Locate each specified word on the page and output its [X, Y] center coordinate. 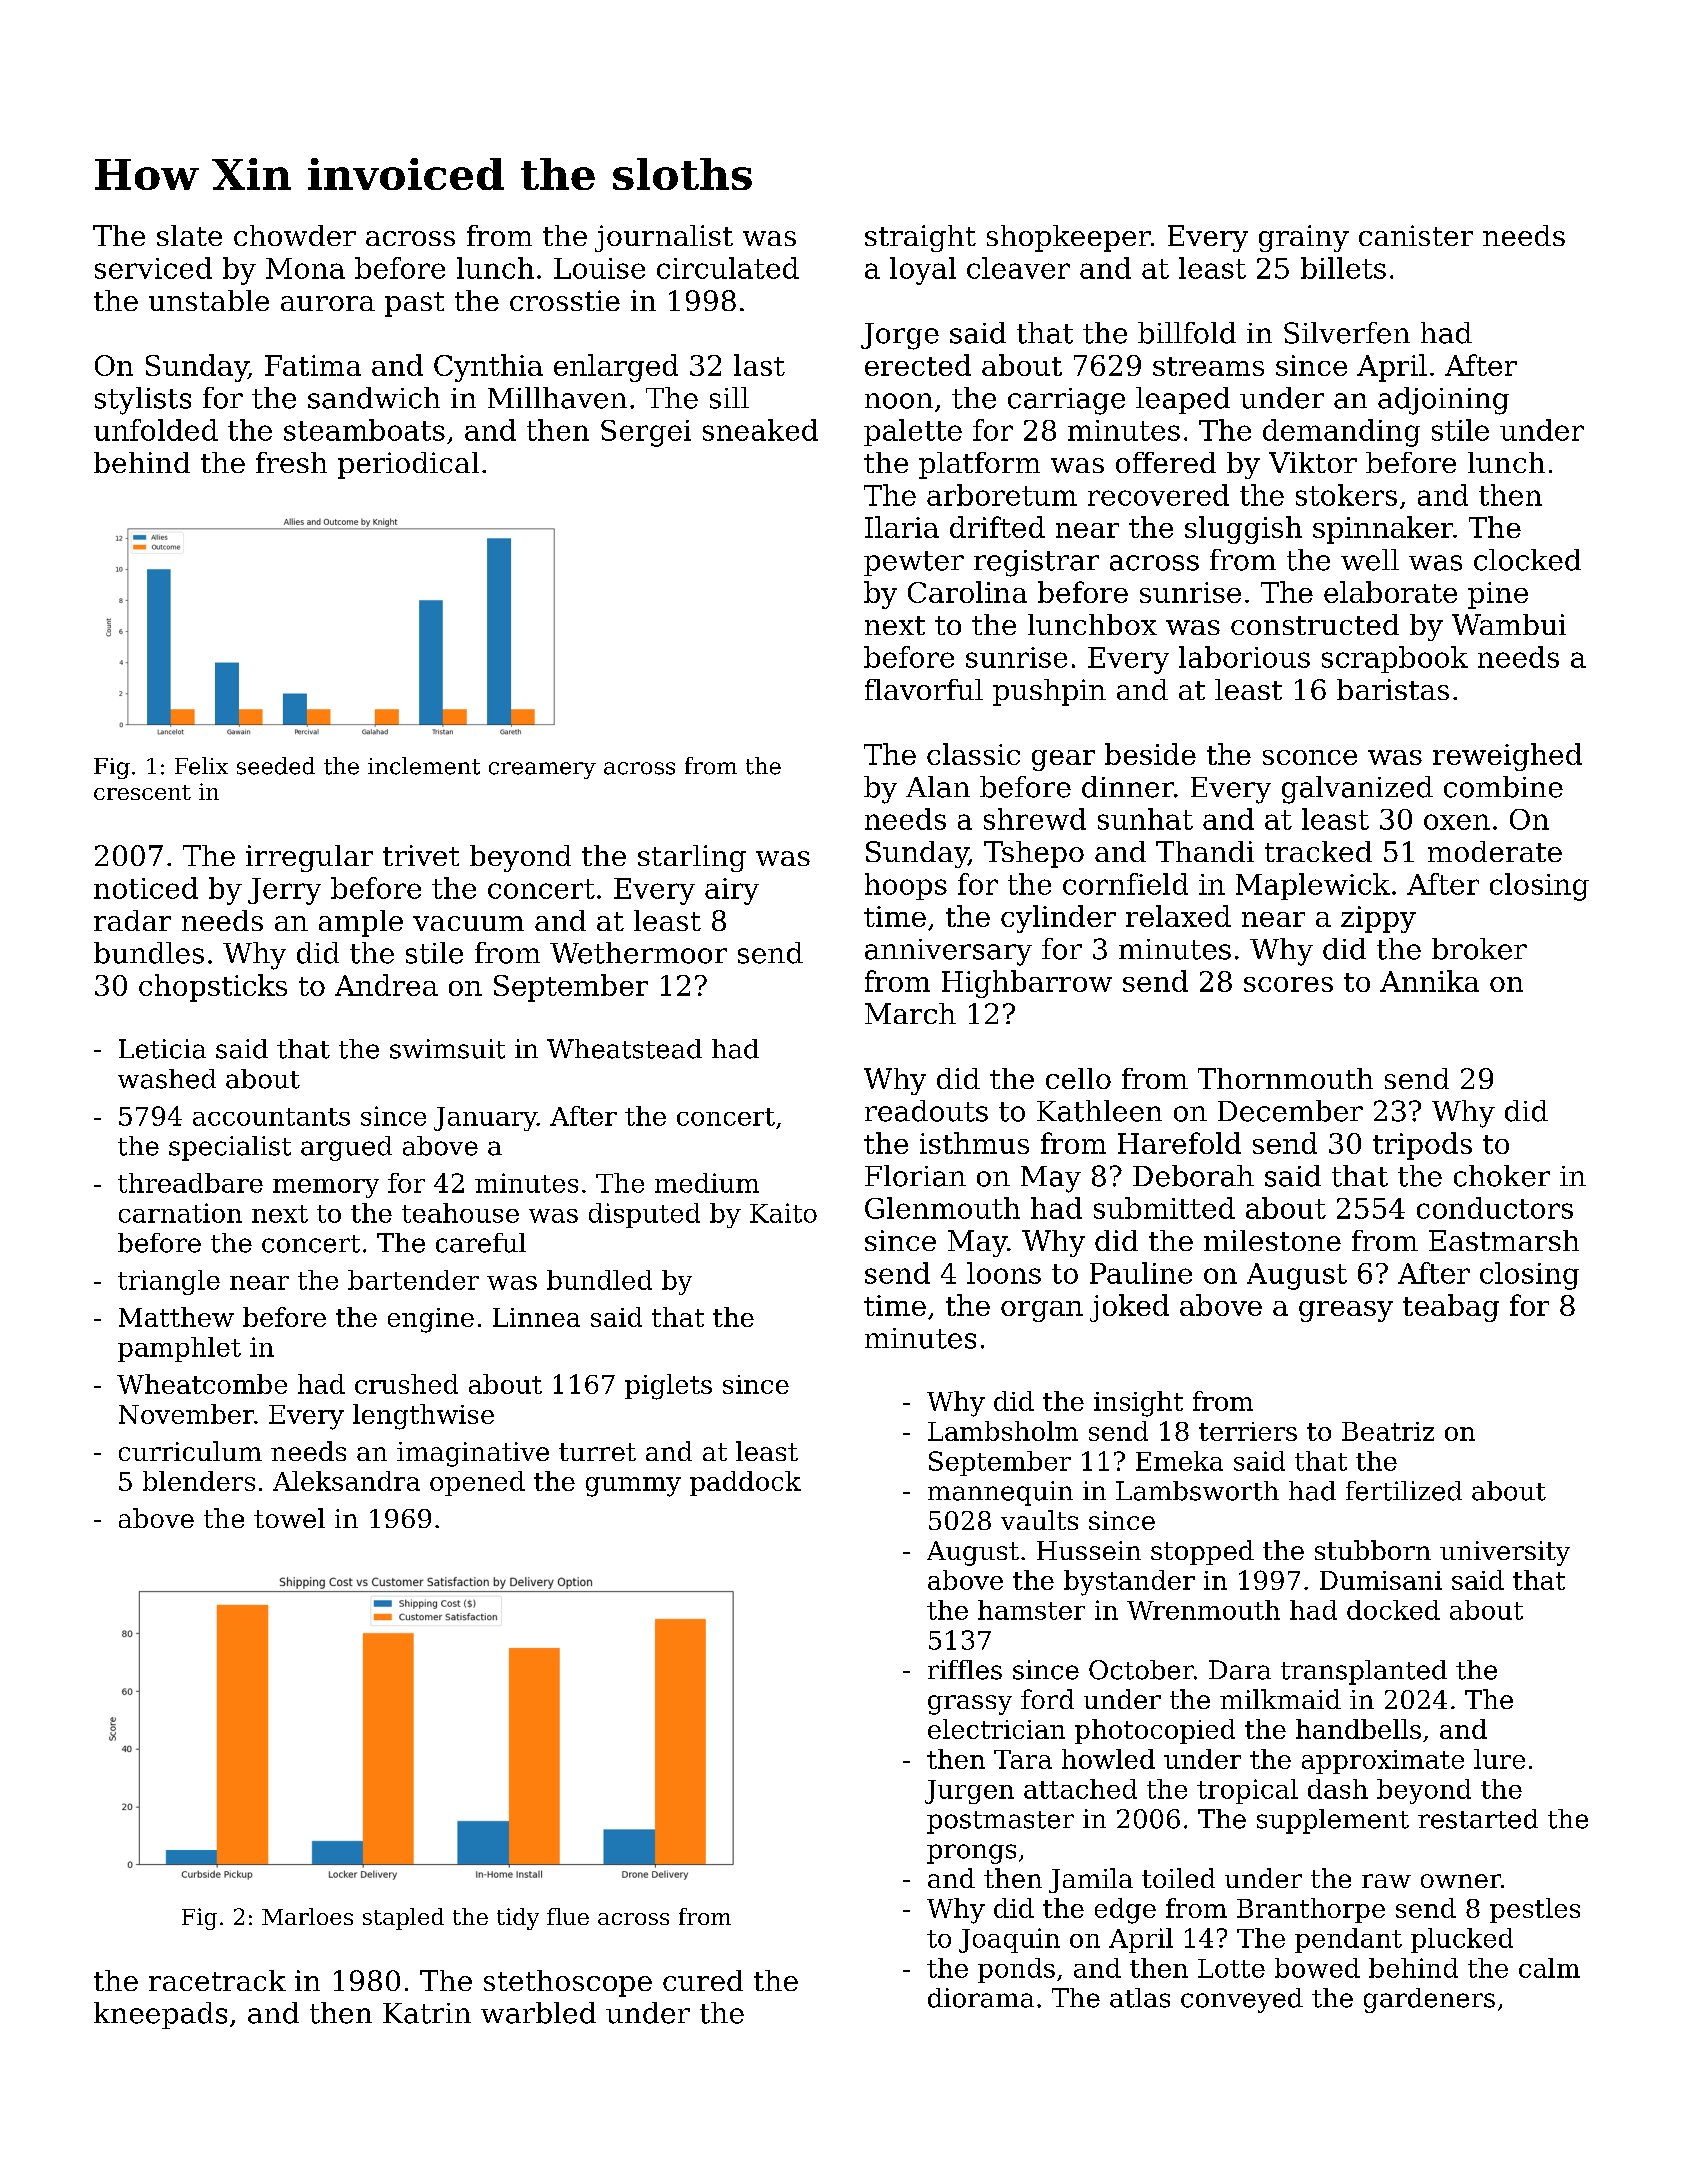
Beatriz [1388, 1431]
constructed [1315, 624]
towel [289, 1518]
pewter [914, 563]
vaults [1039, 1520]
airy [732, 891]
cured [703, 1980]
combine [1503, 787]
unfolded [156, 430]
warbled [538, 2013]
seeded [276, 766]
